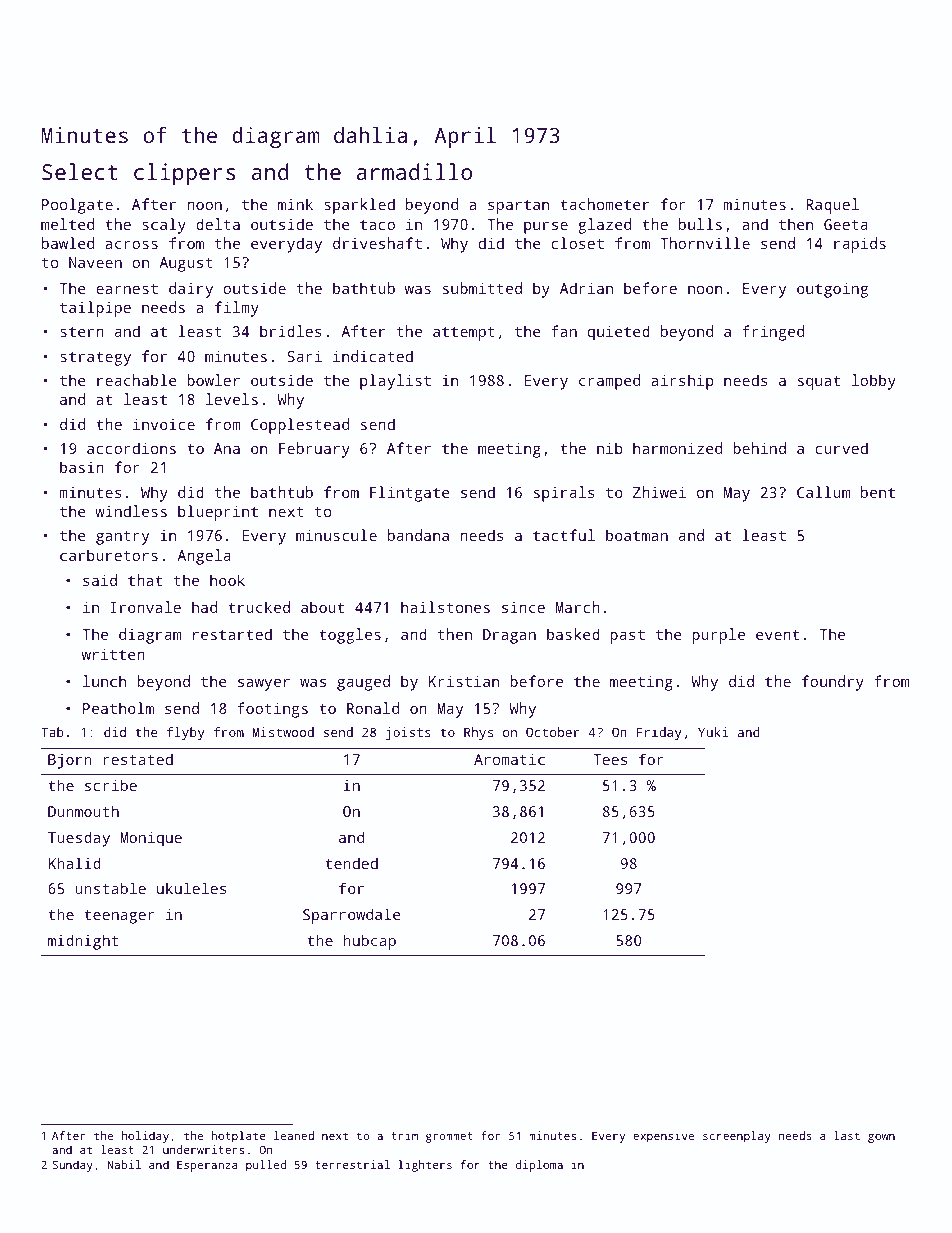 This screenshot has width=952, height=1233. I want to click on Raquel, so click(832, 206).
